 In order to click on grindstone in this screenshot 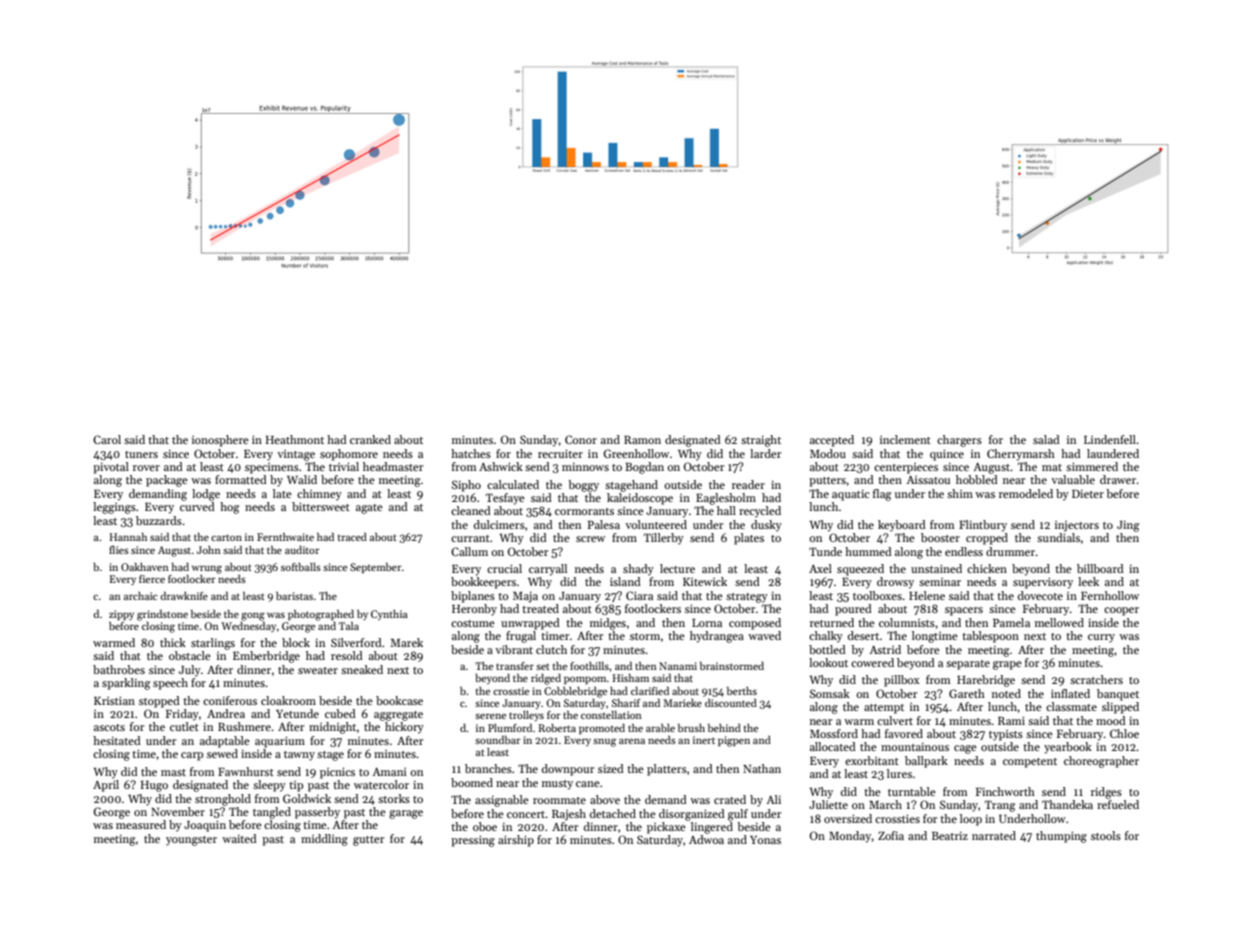, I will do `click(162, 615)`.
